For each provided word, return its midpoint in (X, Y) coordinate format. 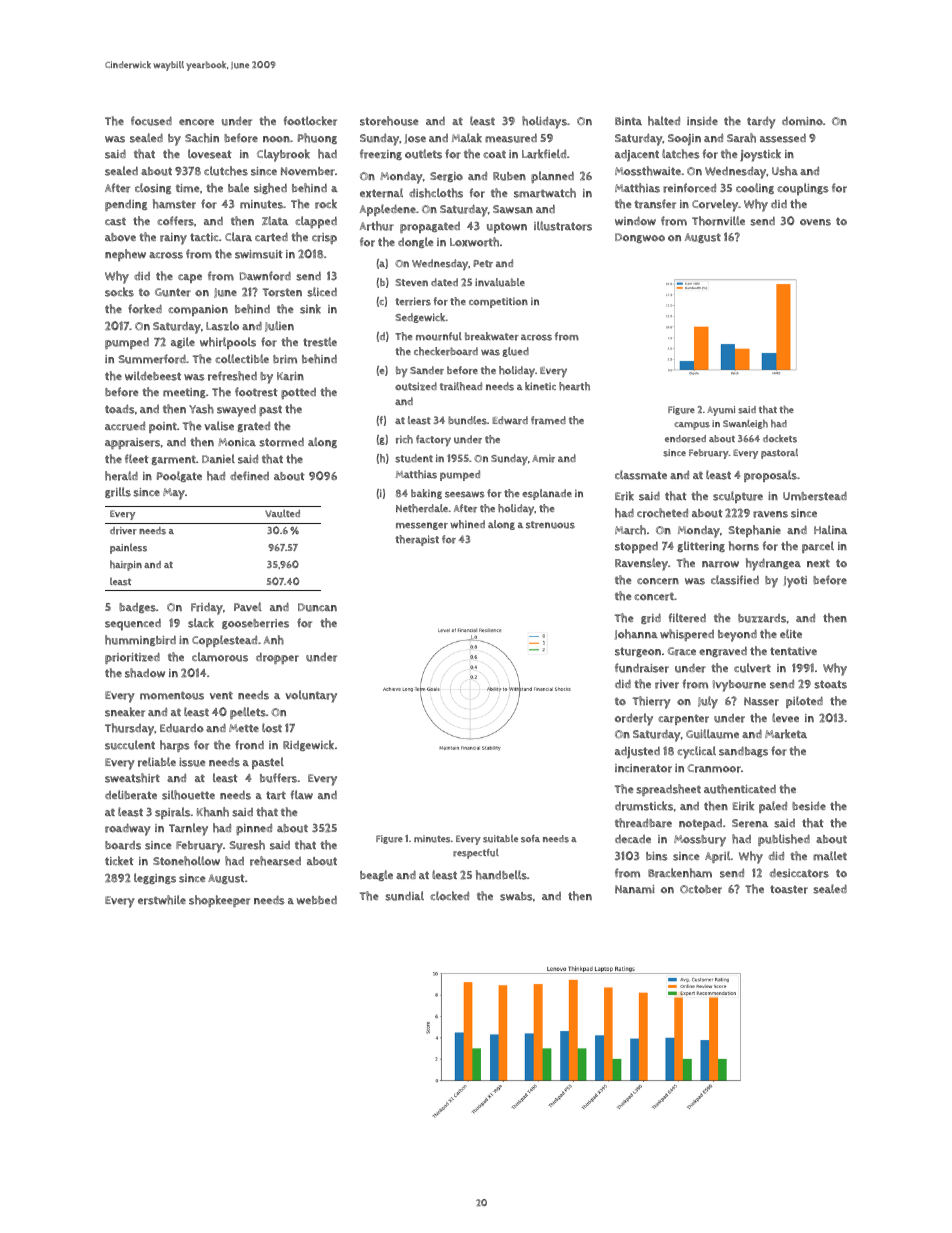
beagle (376, 875)
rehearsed (275, 861)
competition (498, 302)
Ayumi (721, 411)
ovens (815, 222)
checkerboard (446, 351)
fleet (137, 458)
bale (238, 188)
